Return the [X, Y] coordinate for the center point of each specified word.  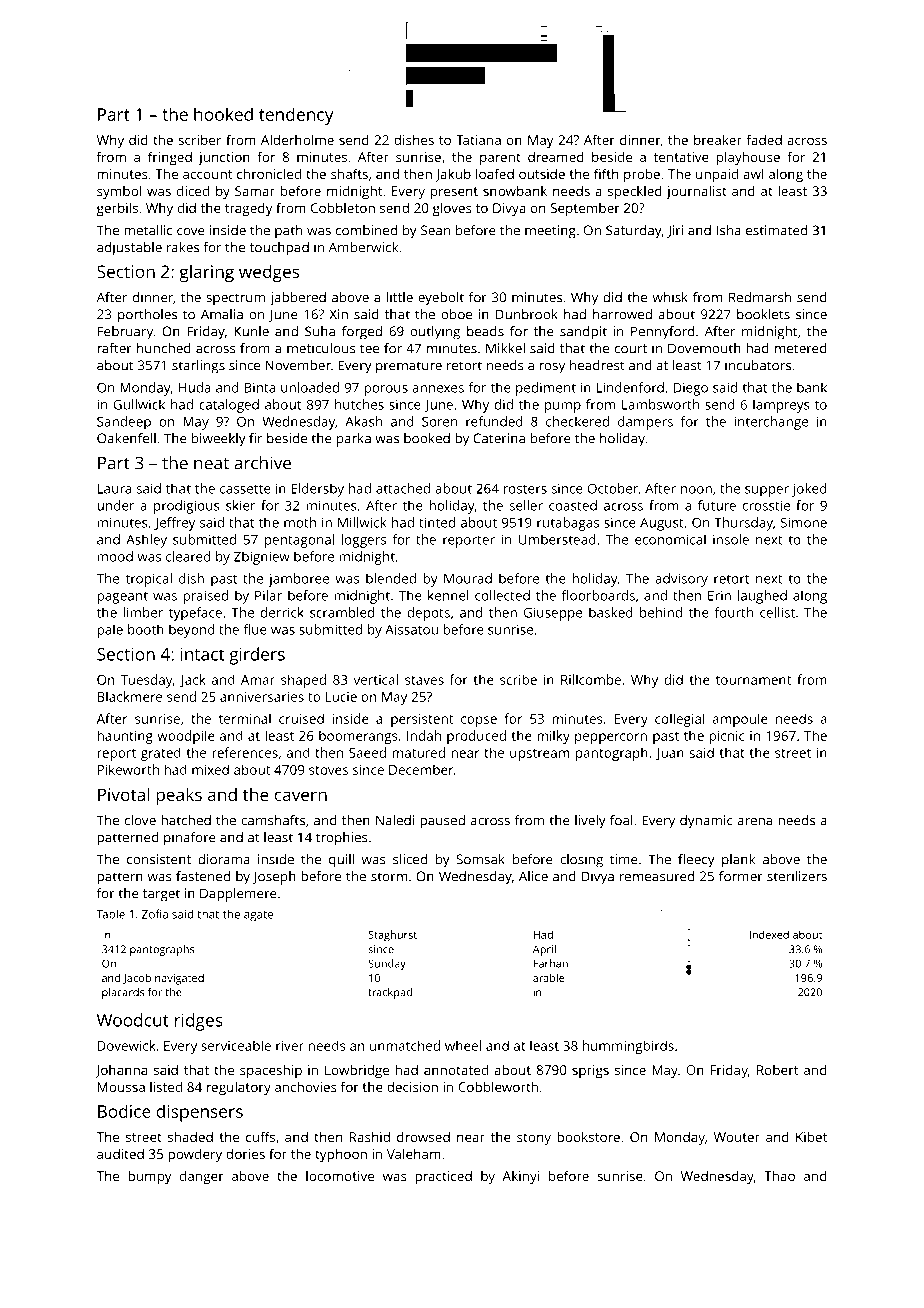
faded [764, 139]
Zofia [155, 914]
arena [754, 822]
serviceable [236, 1045]
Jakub [453, 175]
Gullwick [139, 404]
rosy [552, 368]
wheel [463, 1045]
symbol [119, 192]
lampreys [781, 406]
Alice [533, 876]
